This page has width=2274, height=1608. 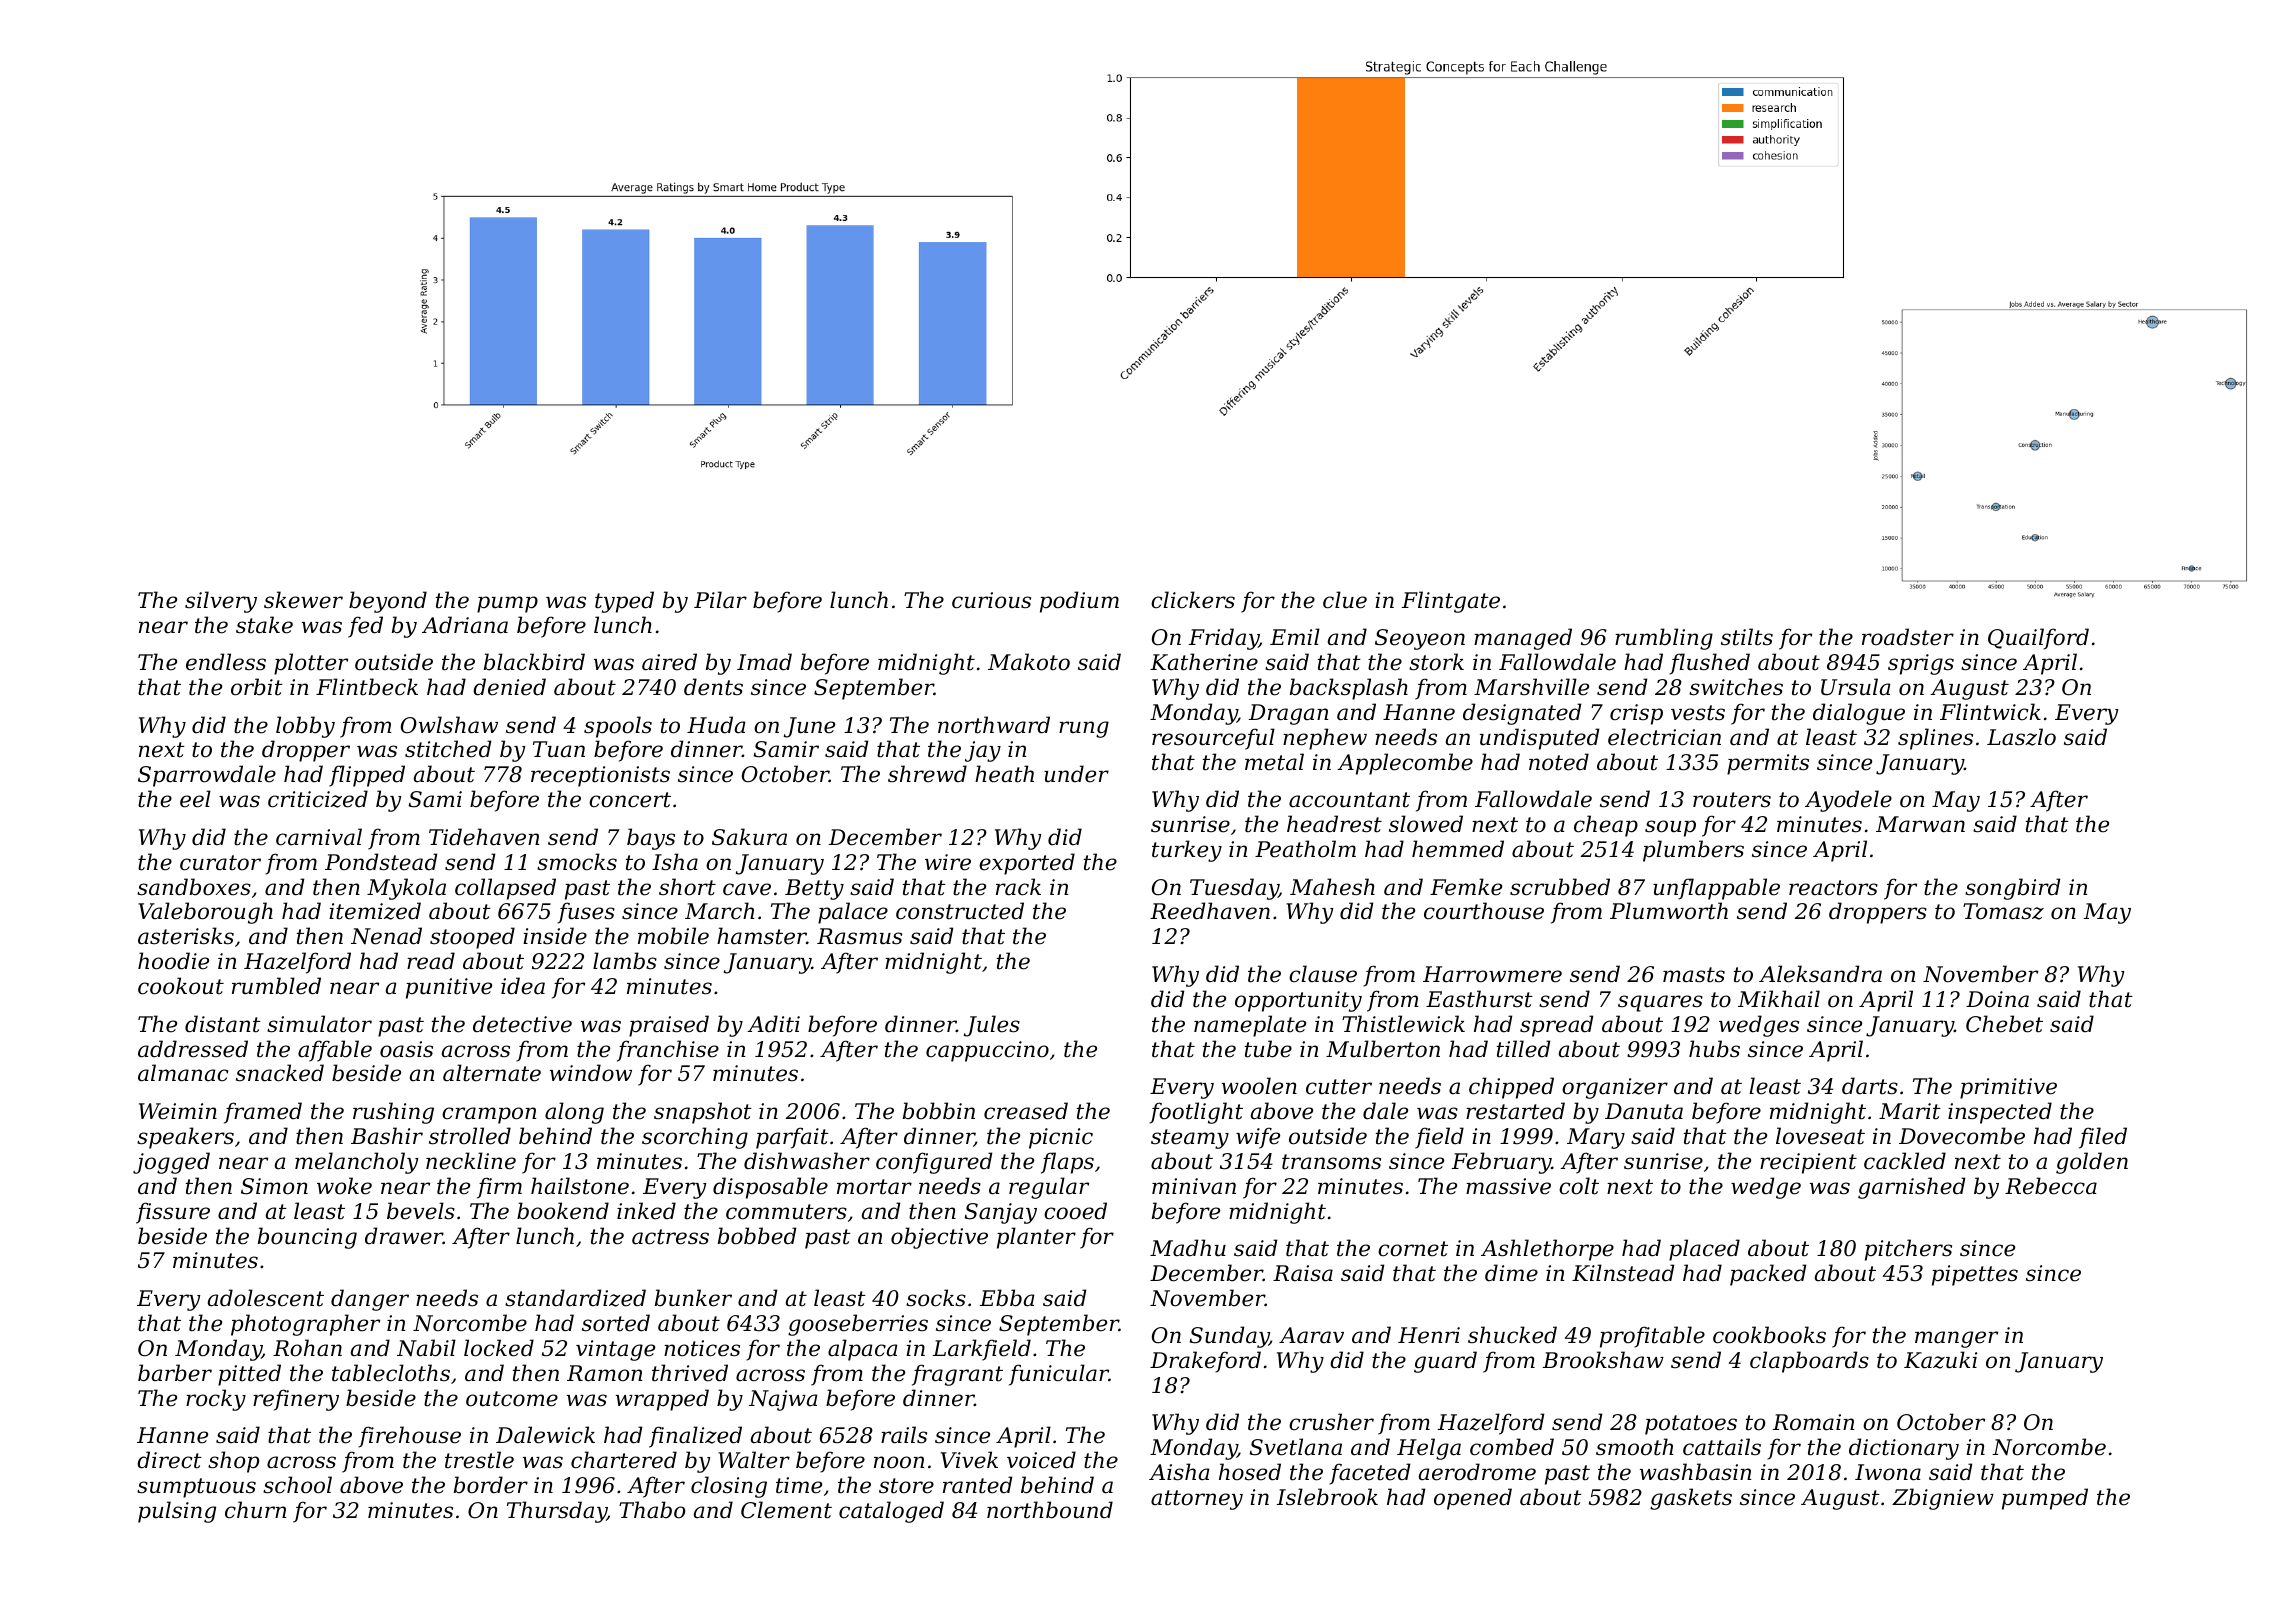 I want to click on dents, so click(x=713, y=687).
